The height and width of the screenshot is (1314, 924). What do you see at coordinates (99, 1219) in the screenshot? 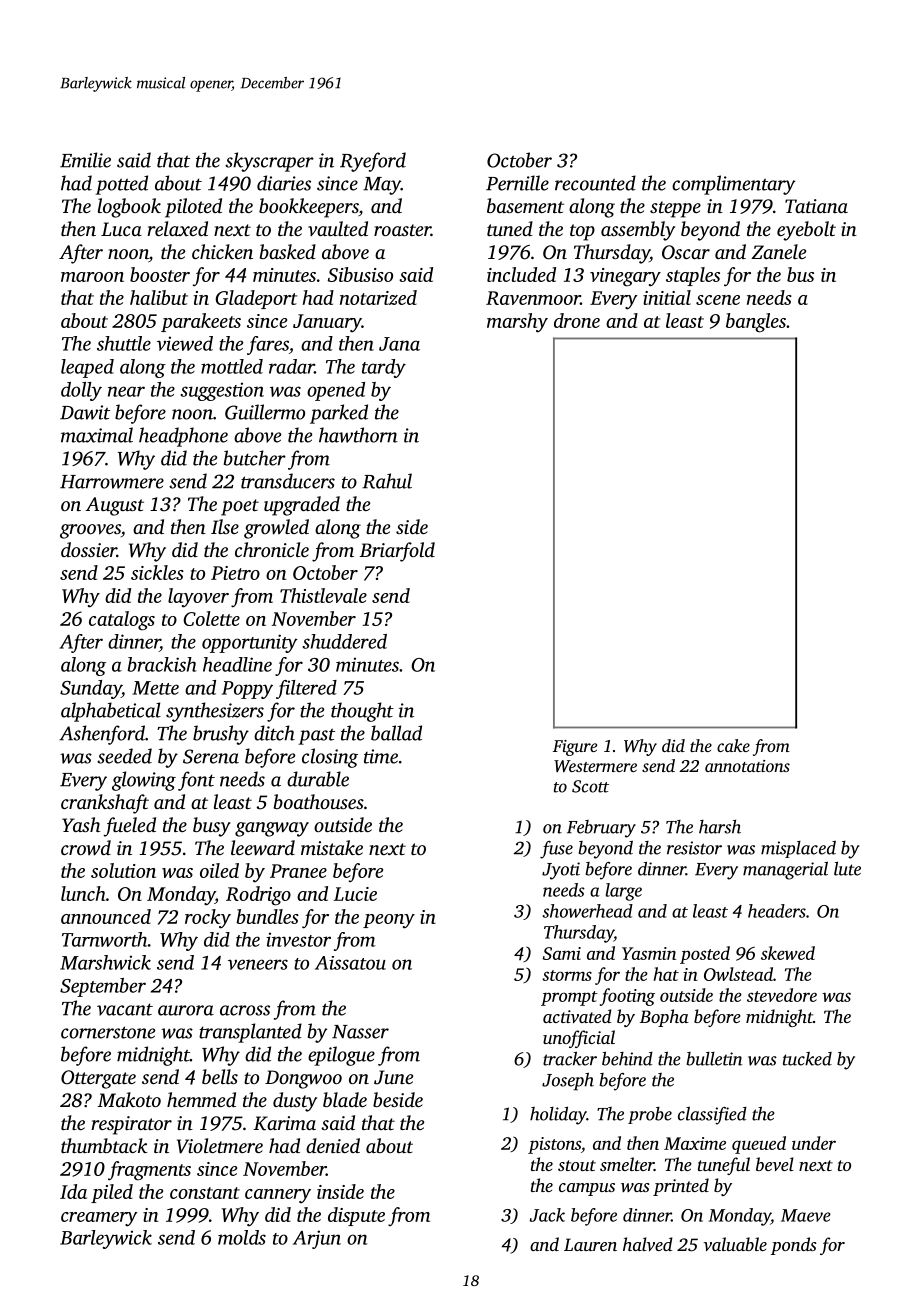
I see `creamery` at bounding box center [99, 1219].
